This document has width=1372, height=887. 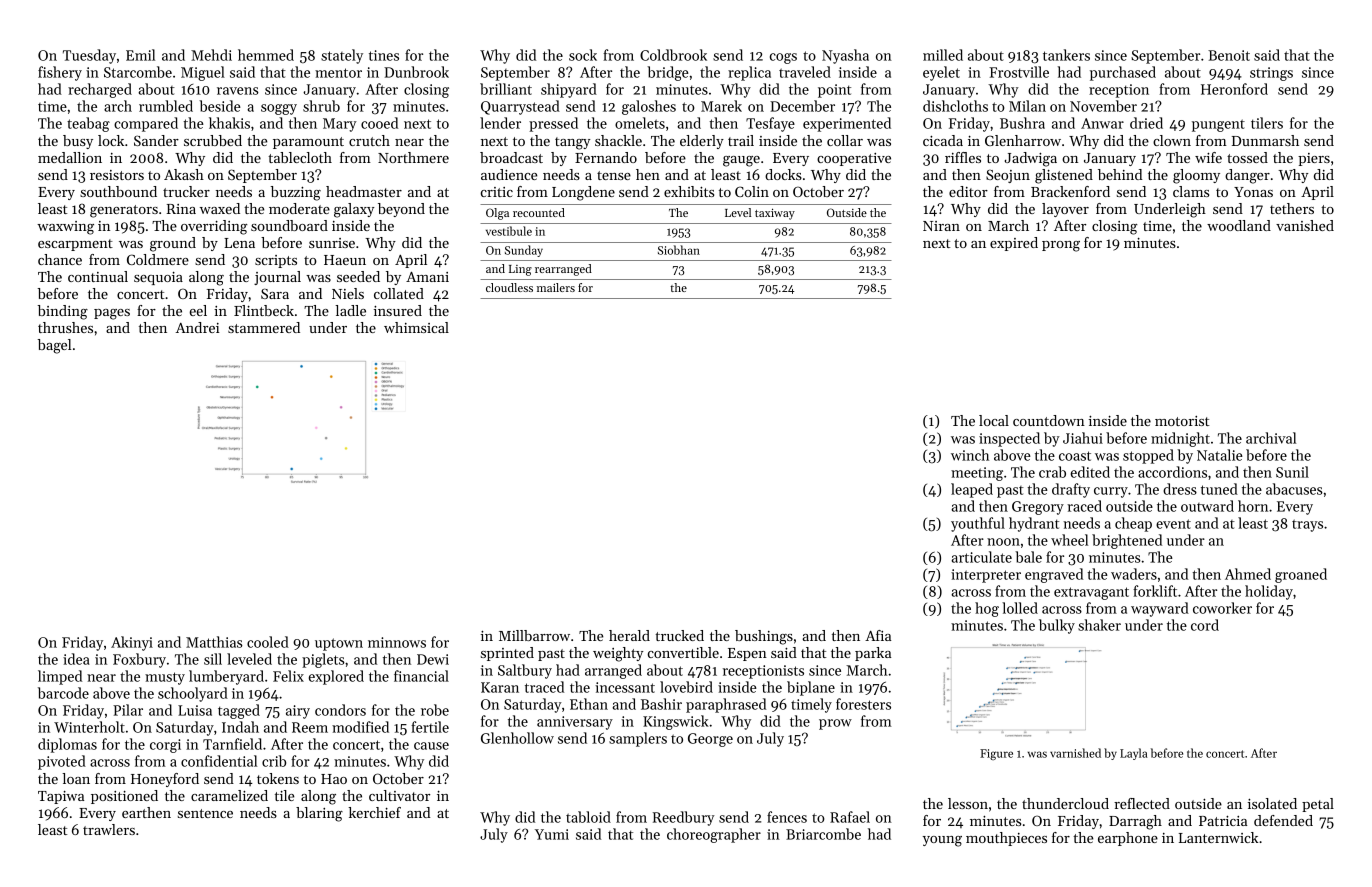 What do you see at coordinates (1182, 421) in the document?
I see `motorist` at bounding box center [1182, 421].
